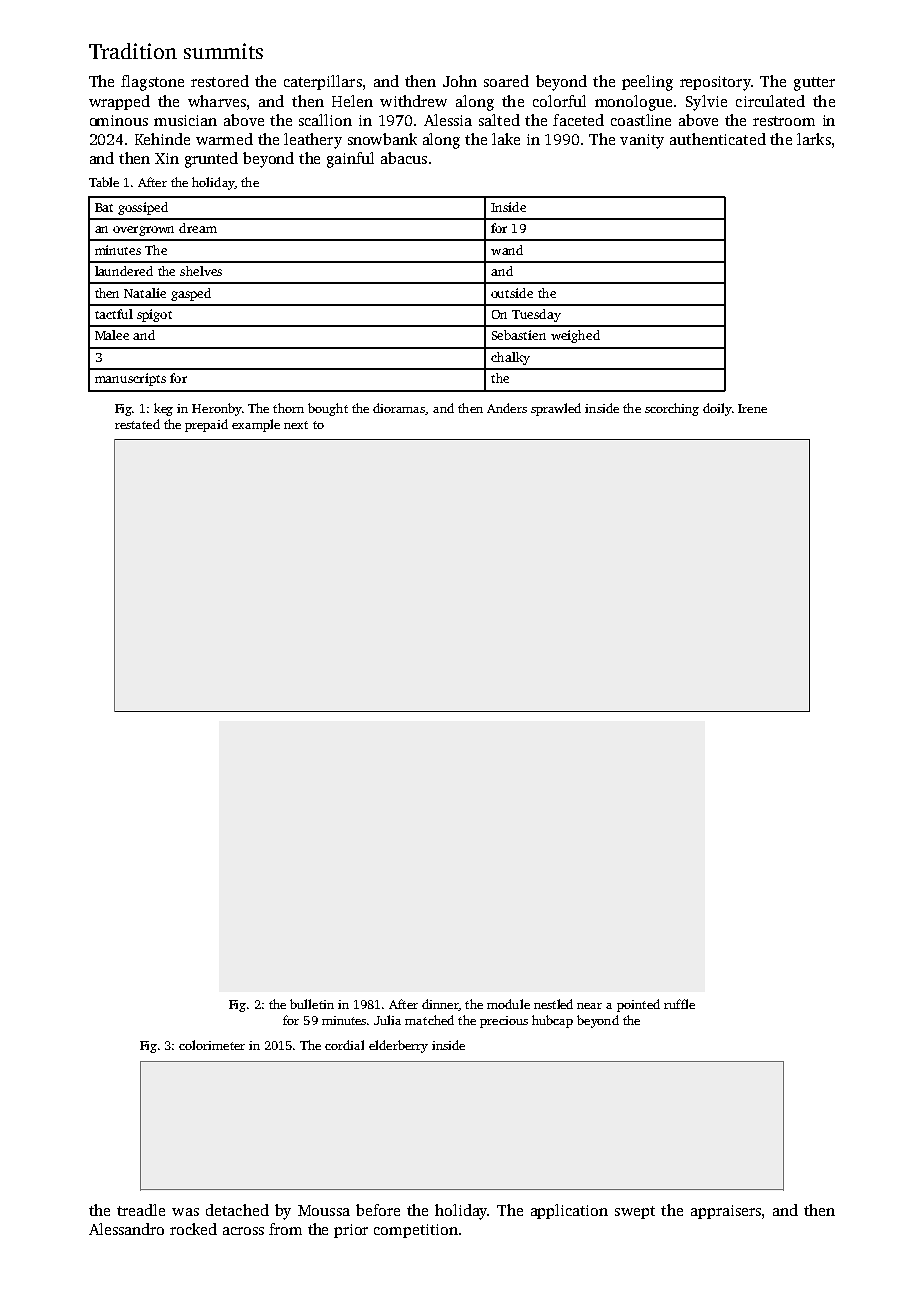  What do you see at coordinates (519, 335) in the screenshot?
I see `Sebastien` at bounding box center [519, 335].
